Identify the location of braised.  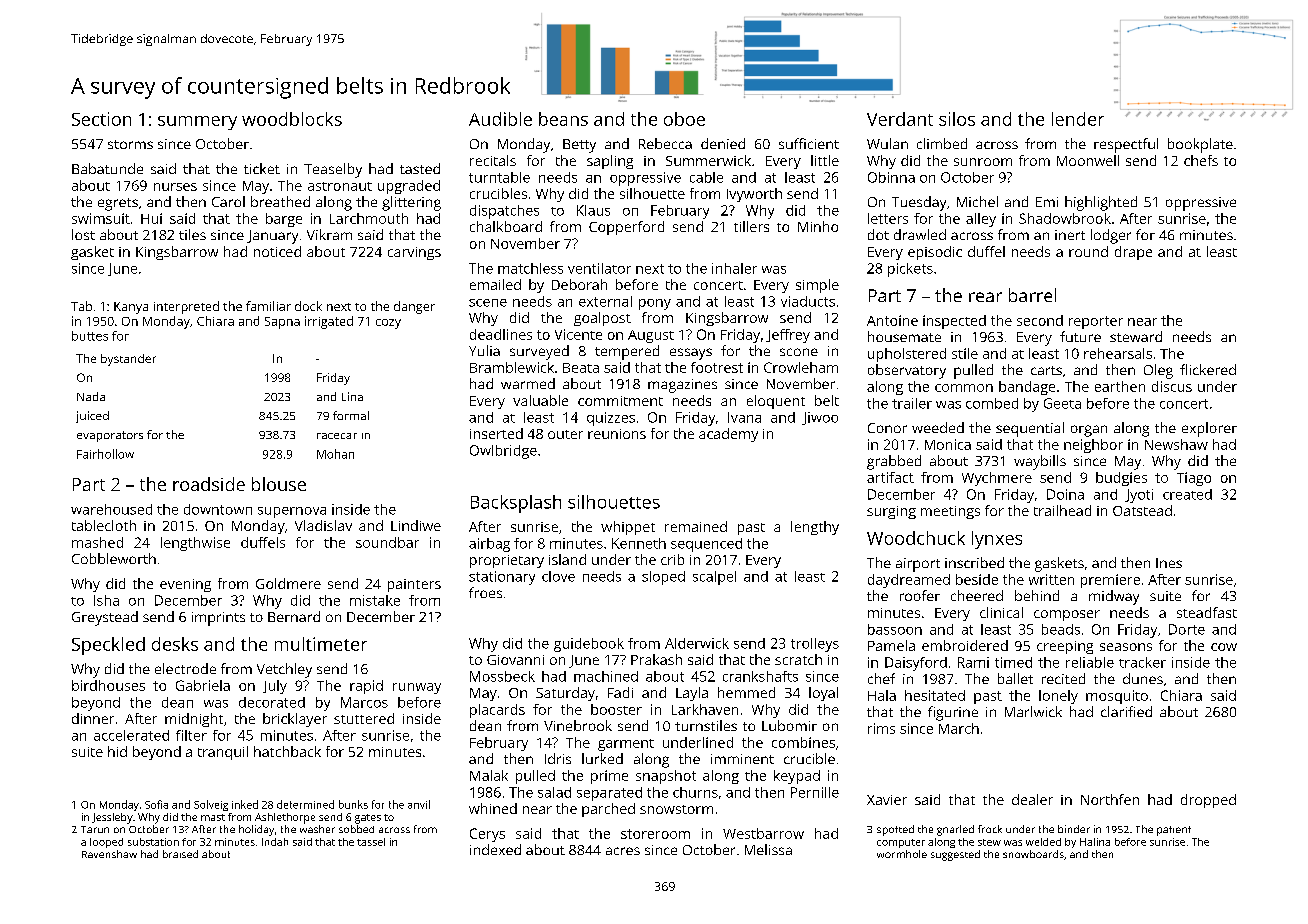
(180, 854).
